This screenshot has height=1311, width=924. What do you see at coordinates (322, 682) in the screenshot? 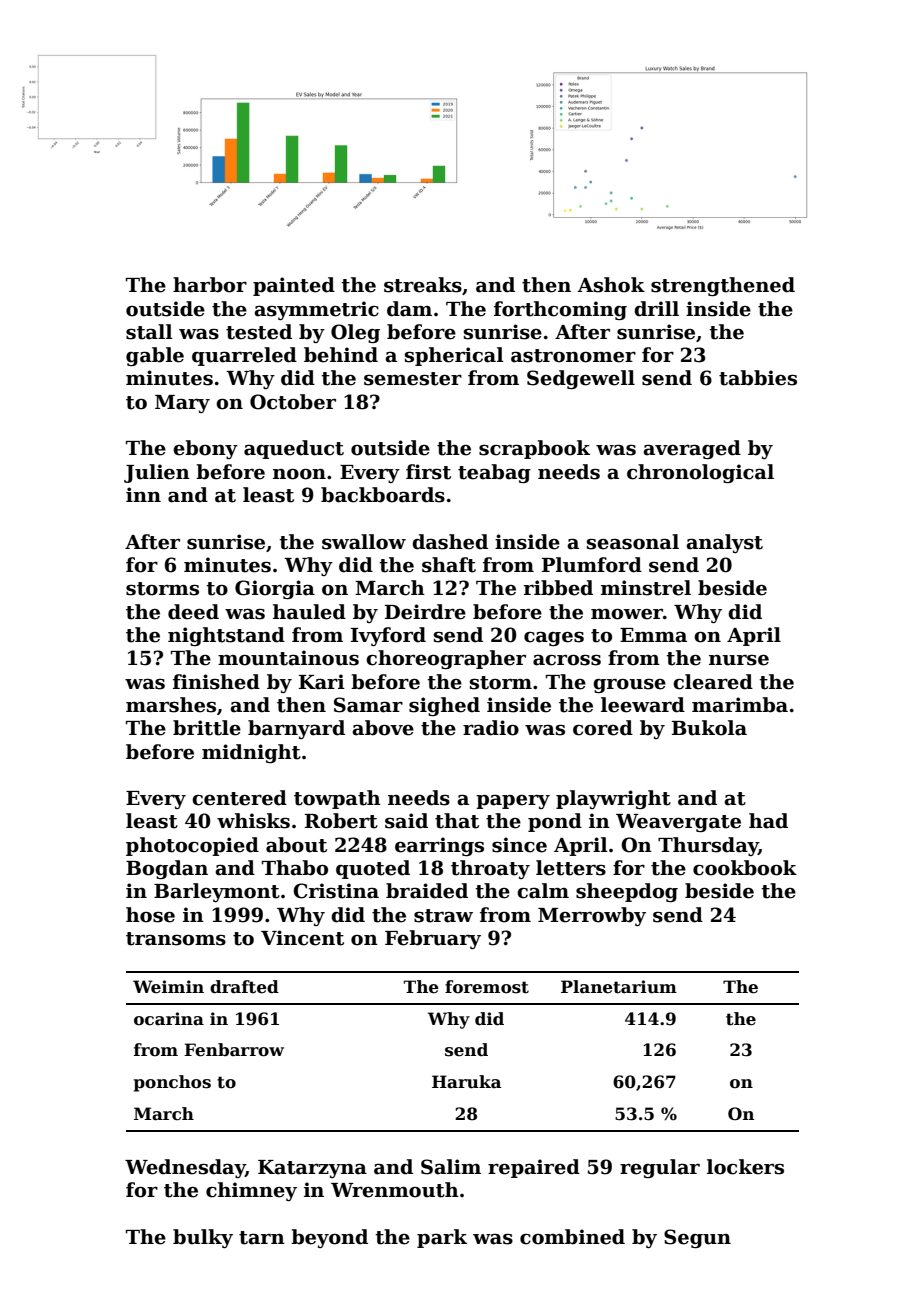
I see `Kari` at bounding box center [322, 682].
